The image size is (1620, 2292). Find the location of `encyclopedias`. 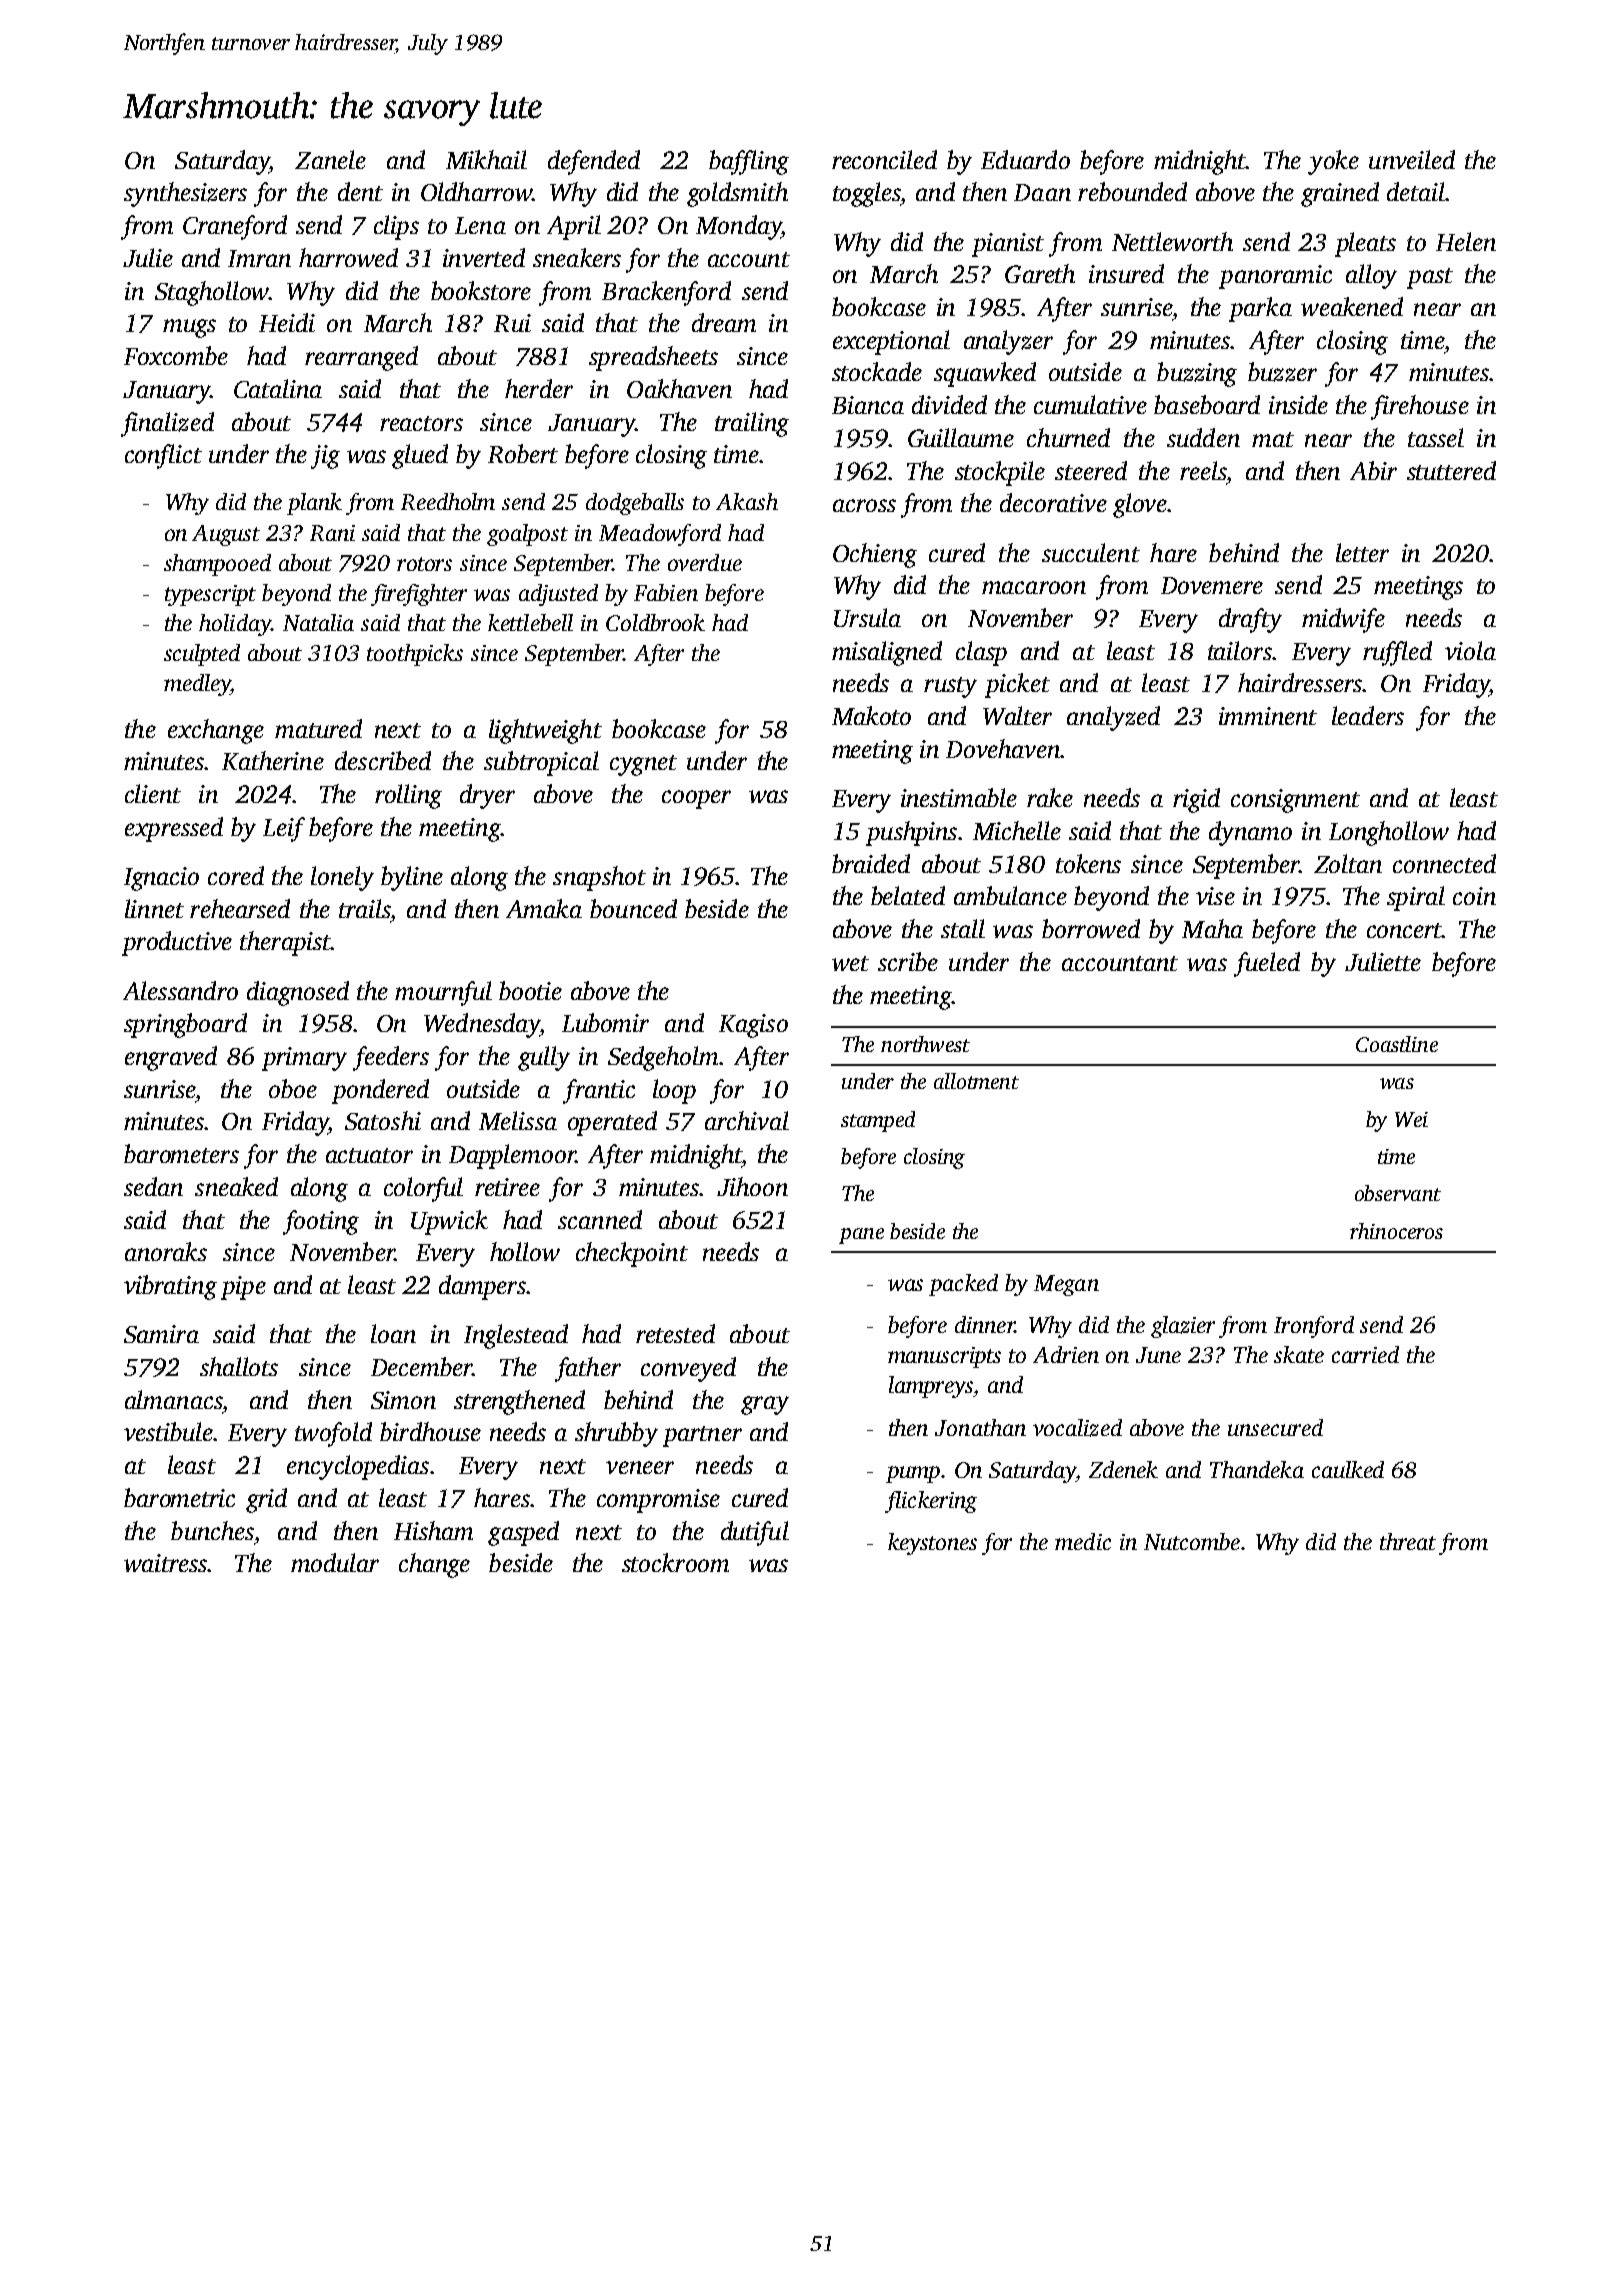

encyclopedias is located at coordinates (358, 1467).
